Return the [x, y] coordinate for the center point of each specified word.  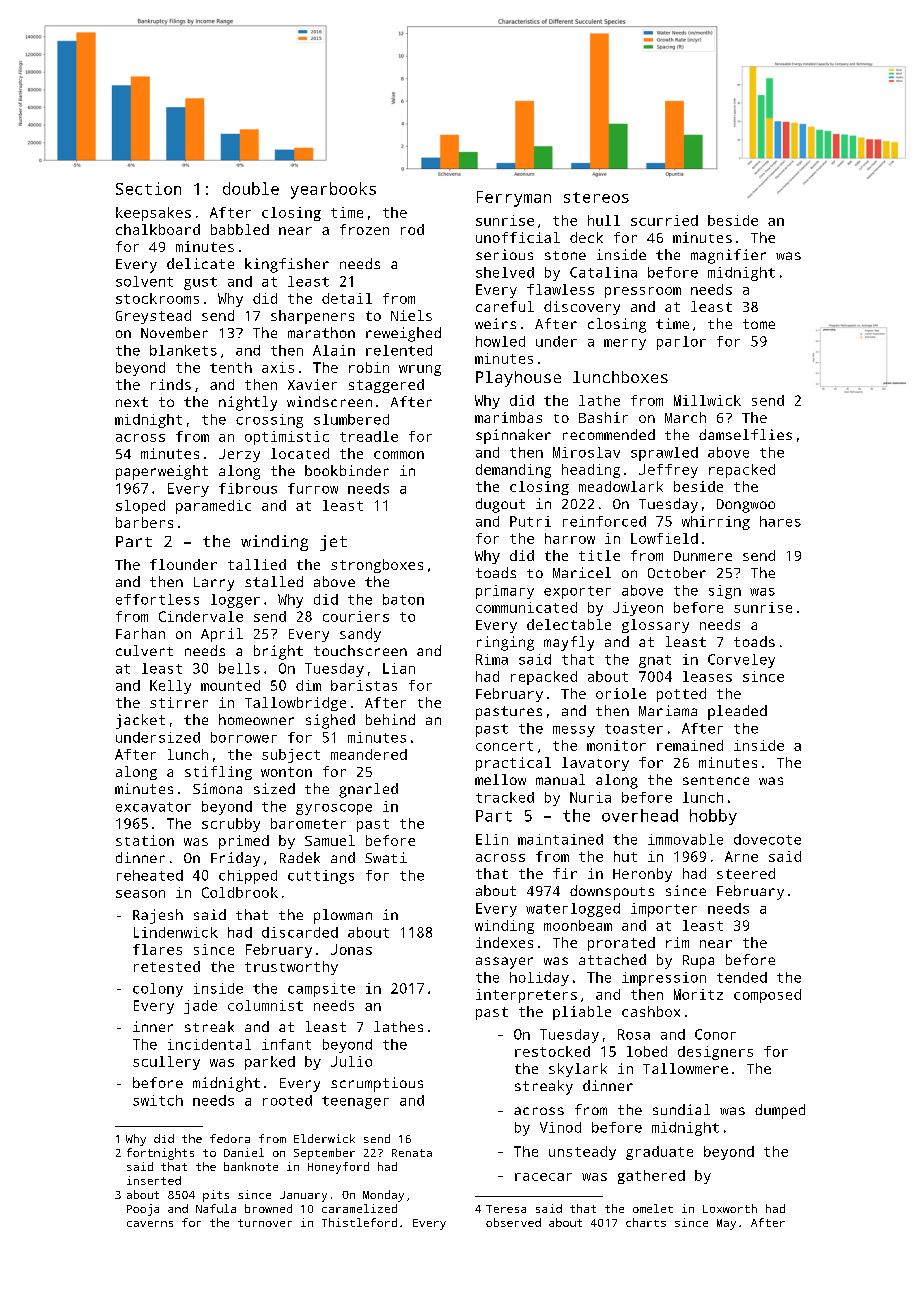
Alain [334, 350]
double [251, 188]
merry [625, 344]
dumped [780, 1111]
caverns [150, 1224]
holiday [539, 979]
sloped [140, 507]
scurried [664, 220]
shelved [505, 272]
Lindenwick [176, 932]
